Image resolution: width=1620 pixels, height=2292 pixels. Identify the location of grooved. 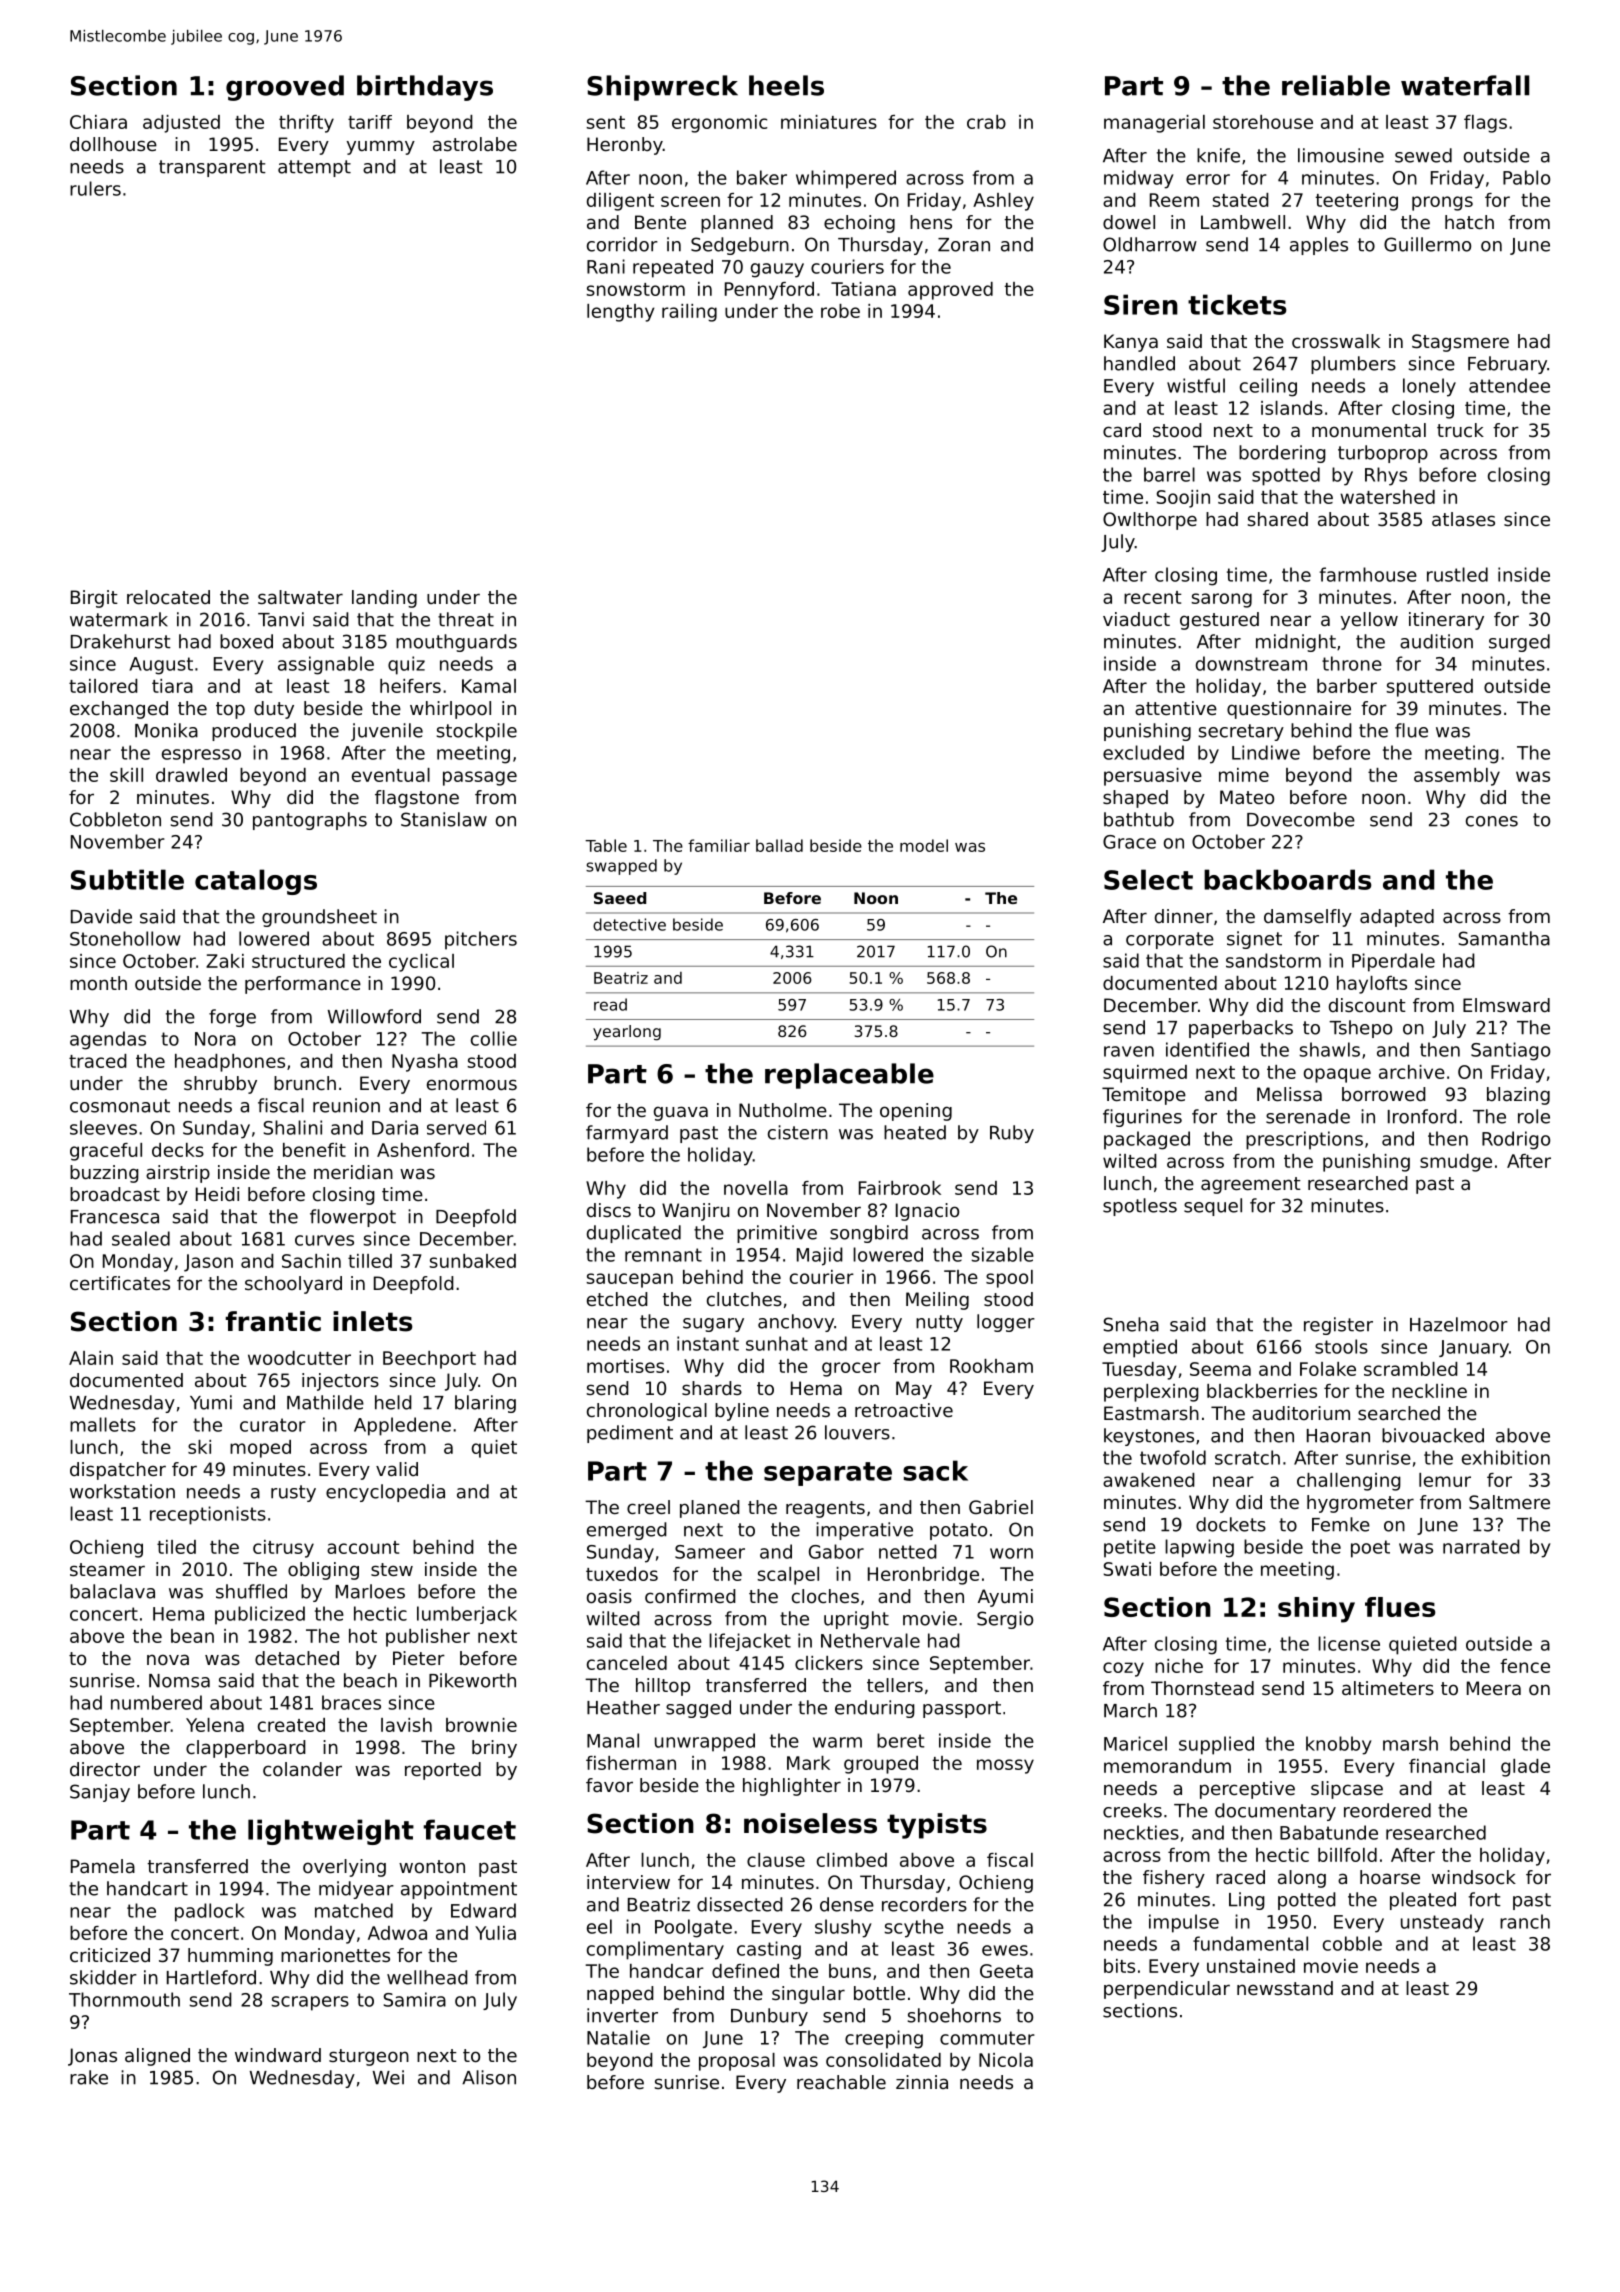
(285, 88).
